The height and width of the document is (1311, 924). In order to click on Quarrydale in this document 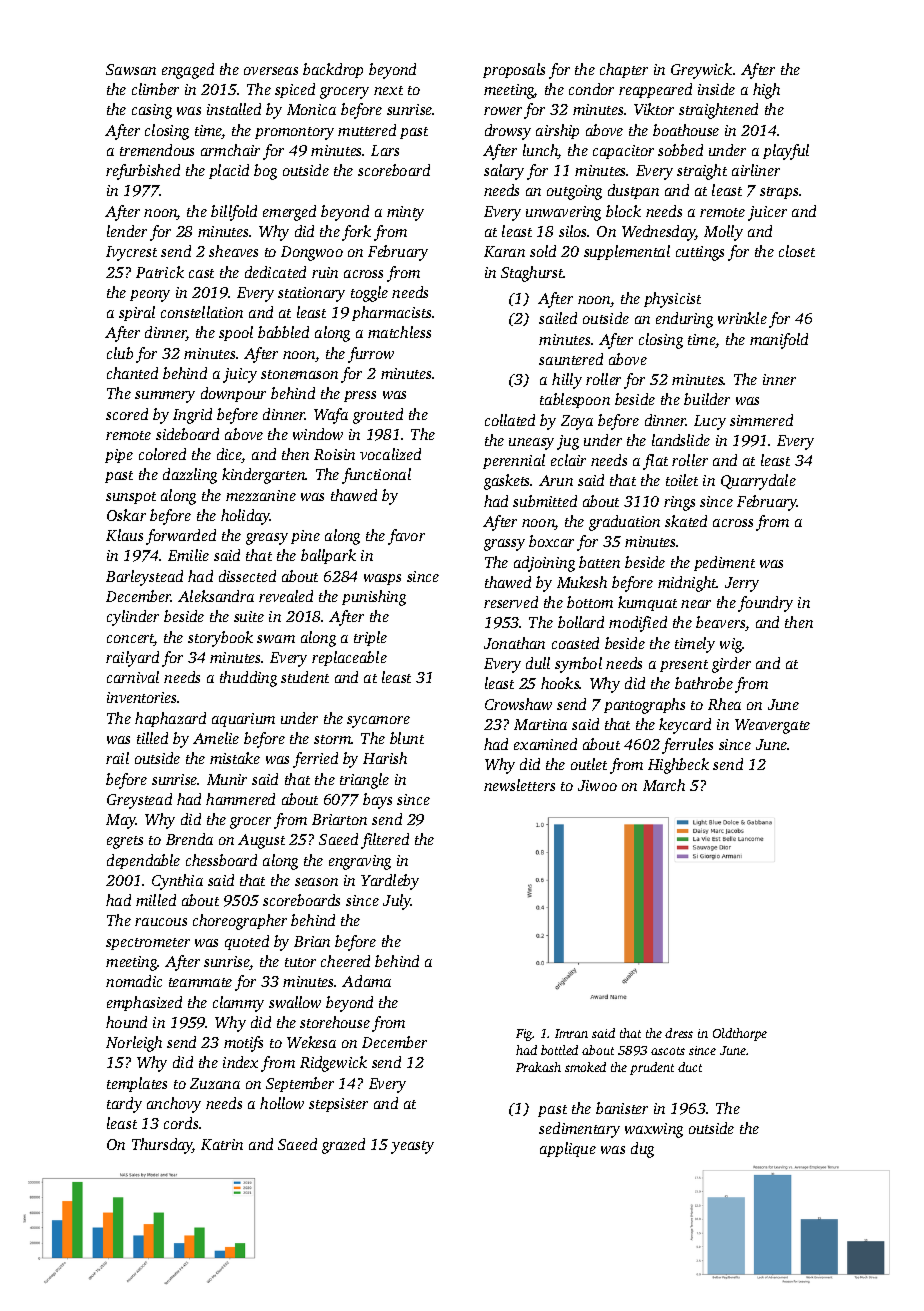, I will do `click(758, 482)`.
